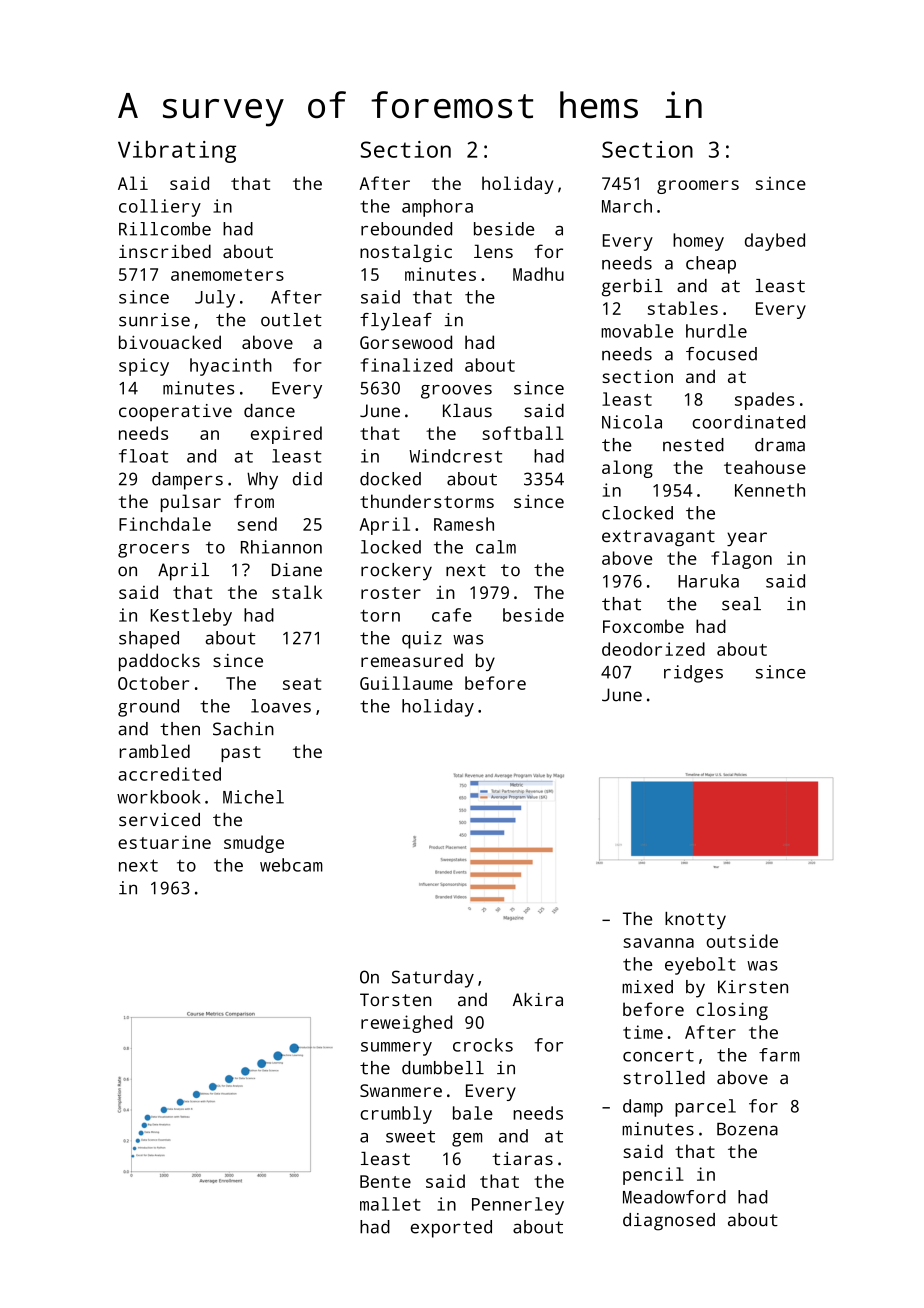 This image has width=924, height=1308. I want to click on amphora, so click(437, 208).
